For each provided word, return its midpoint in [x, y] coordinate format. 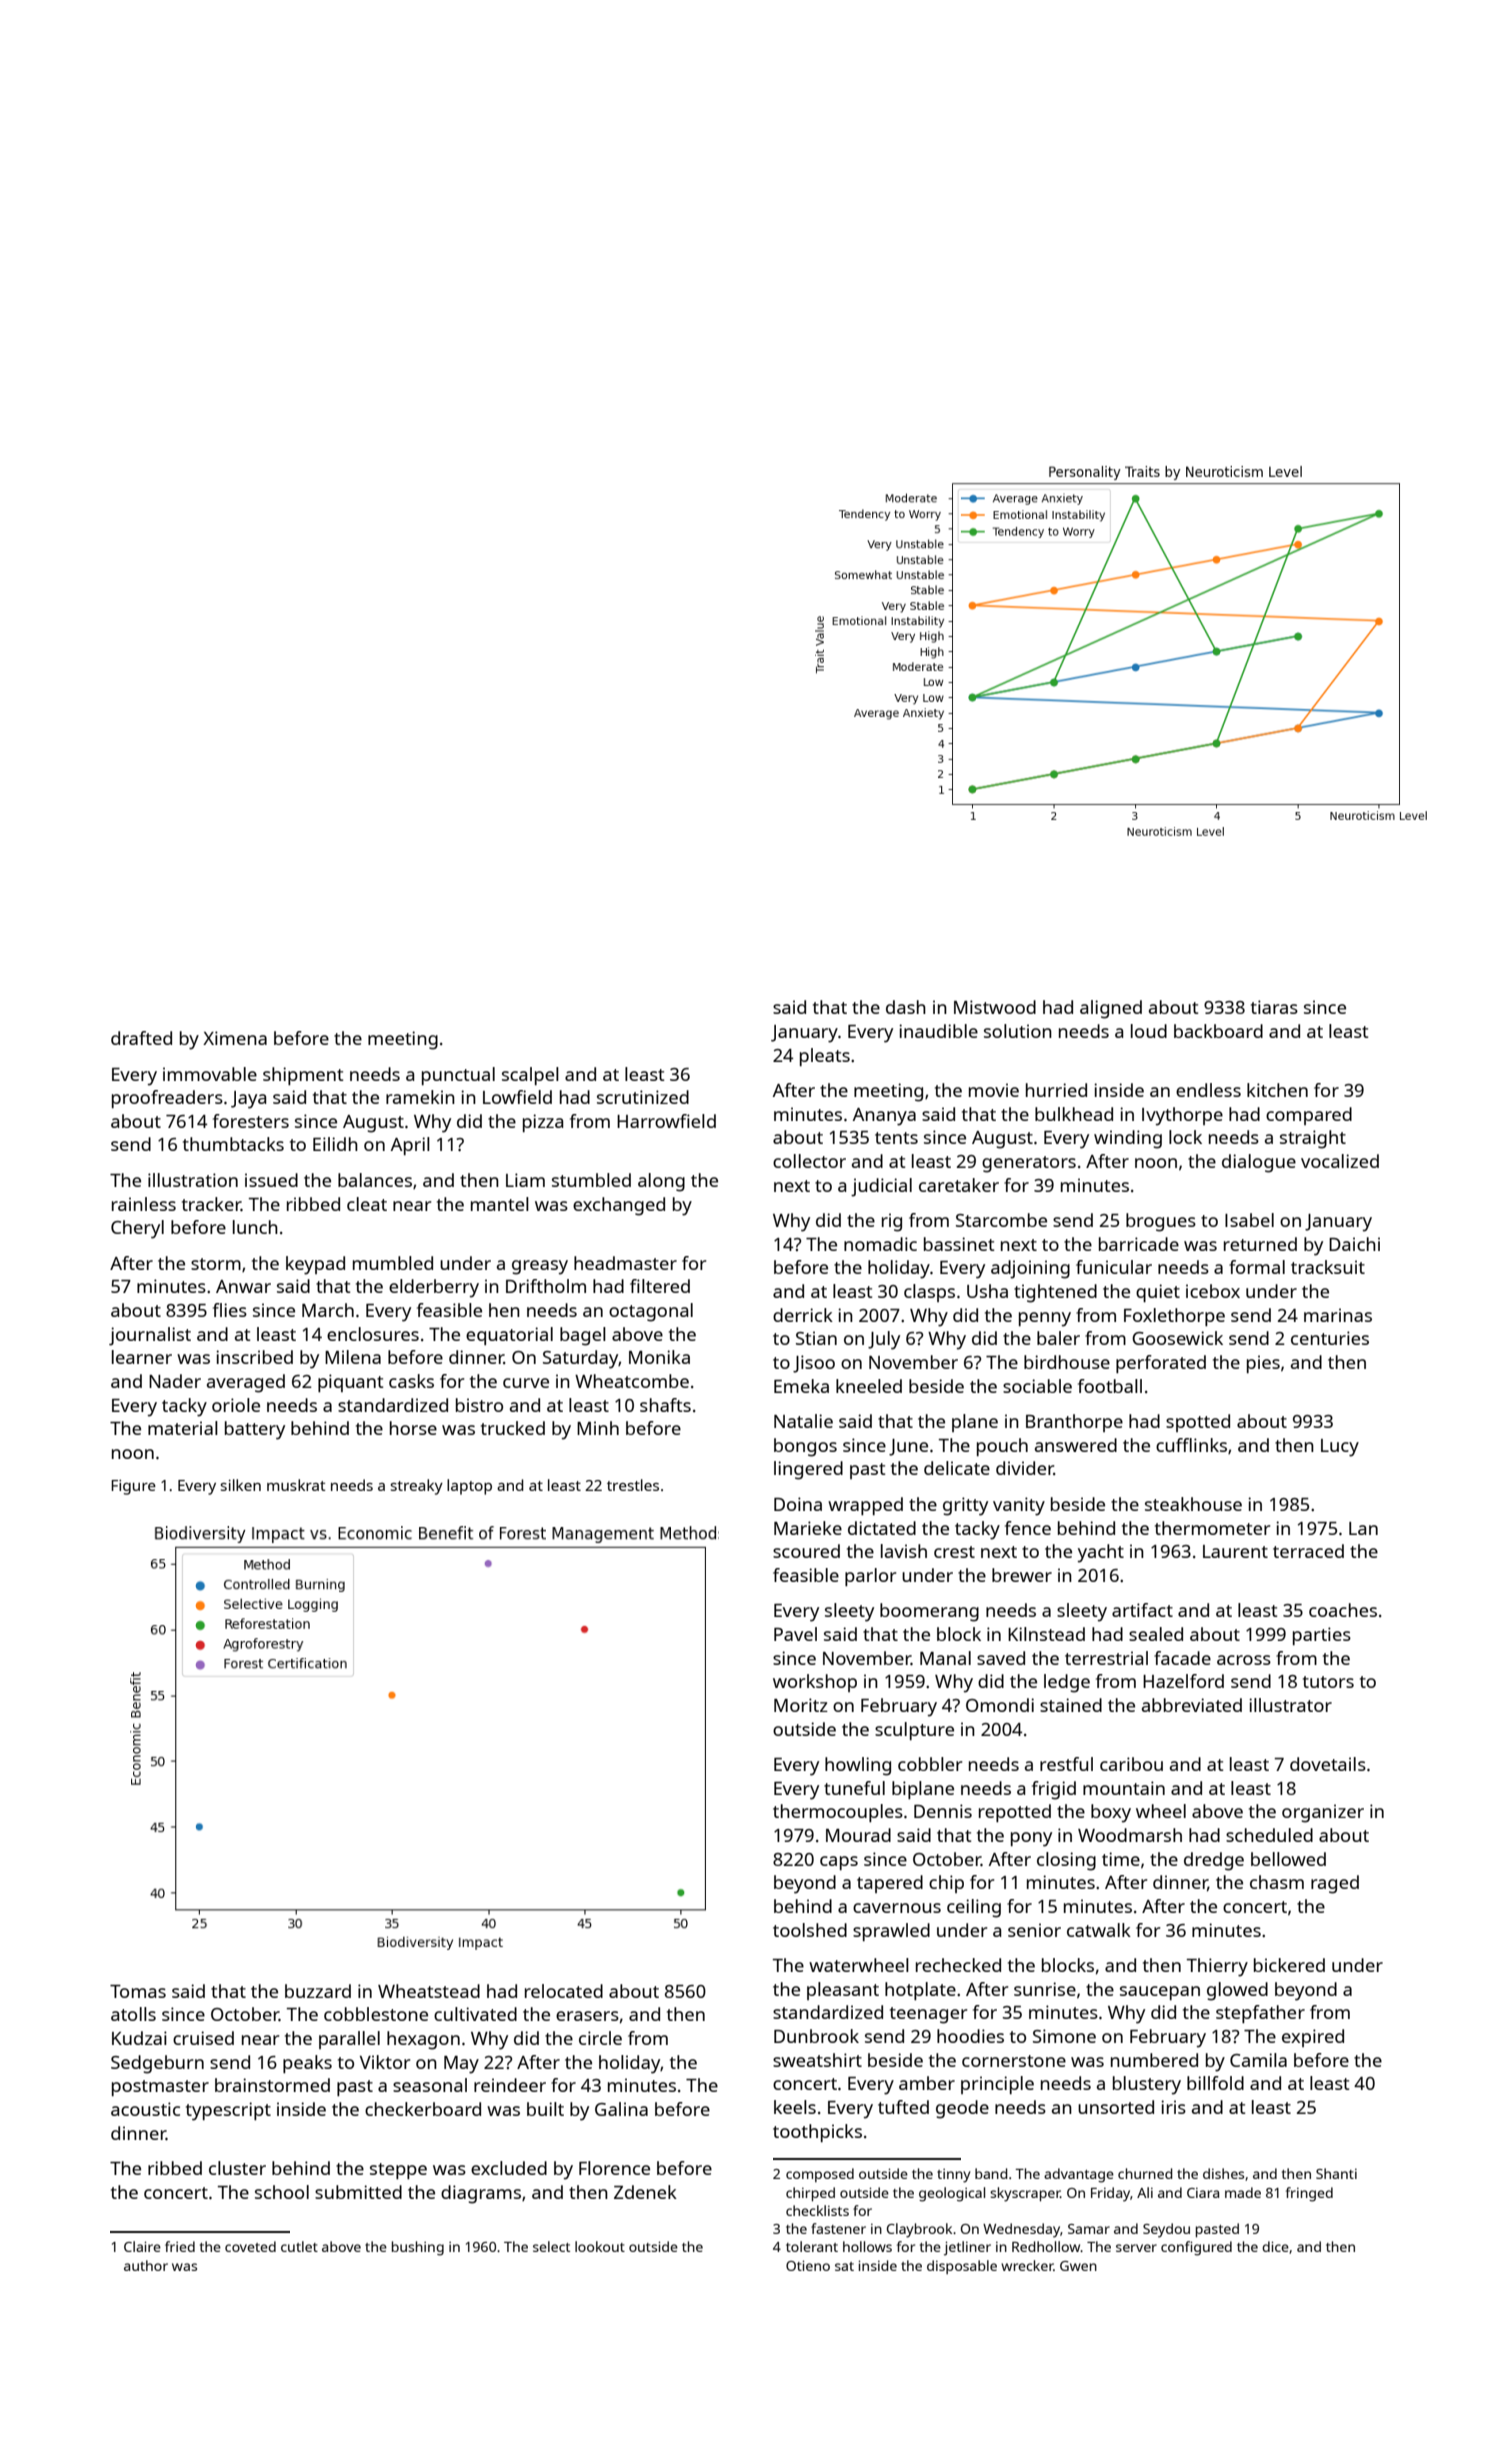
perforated [1161, 1364]
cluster [237, 2168]
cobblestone [376, 2014]
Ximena [235, 1038]
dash [906, 1007]
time [1121, 1859]
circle [600, 2038]
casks [411, 1381]
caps [839, 1863]
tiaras [1274, 1007]
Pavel [795, 1634]
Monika [659, 1357]
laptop [469, 1487]
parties [1322, 1636]
